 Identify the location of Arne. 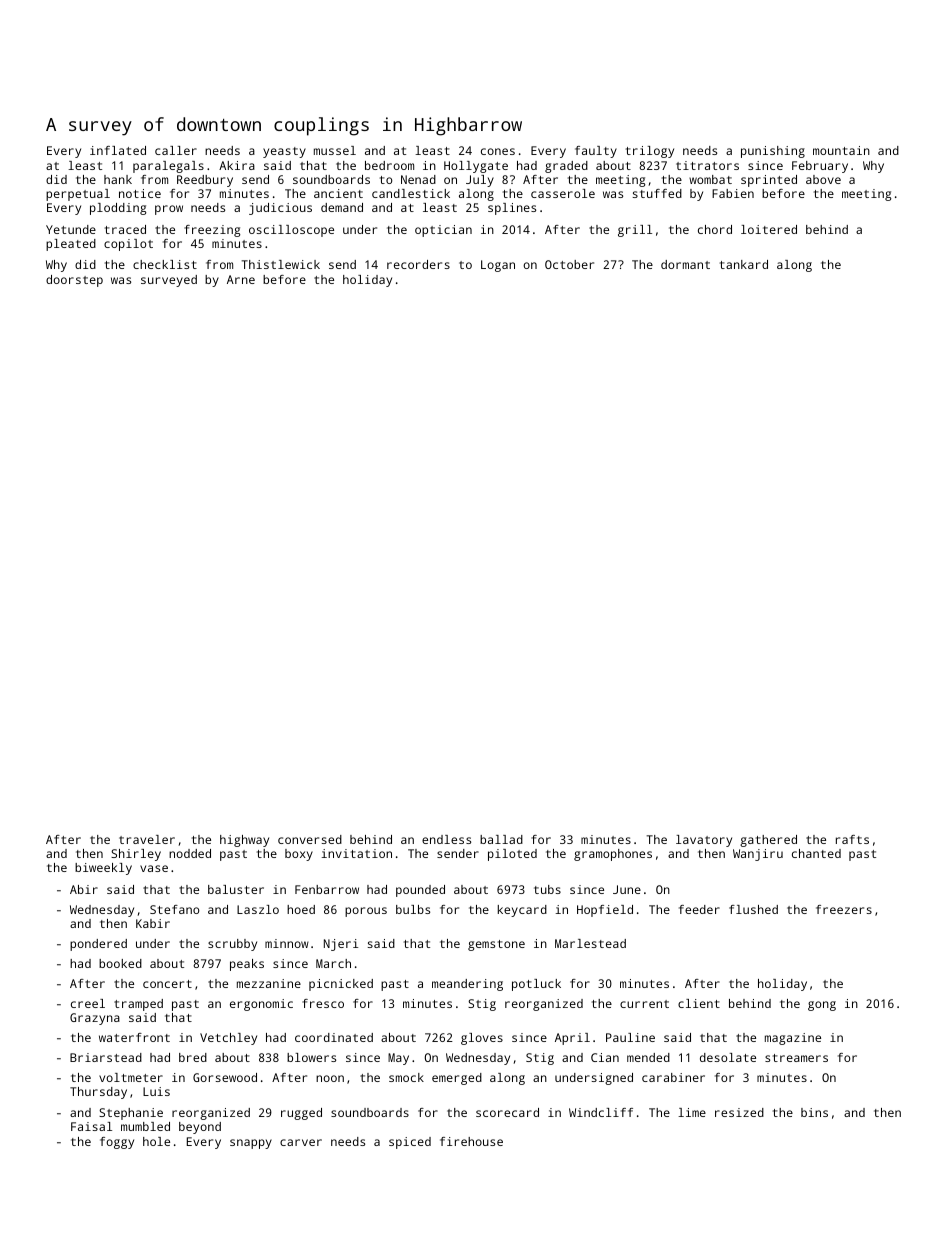
(241, 279).
